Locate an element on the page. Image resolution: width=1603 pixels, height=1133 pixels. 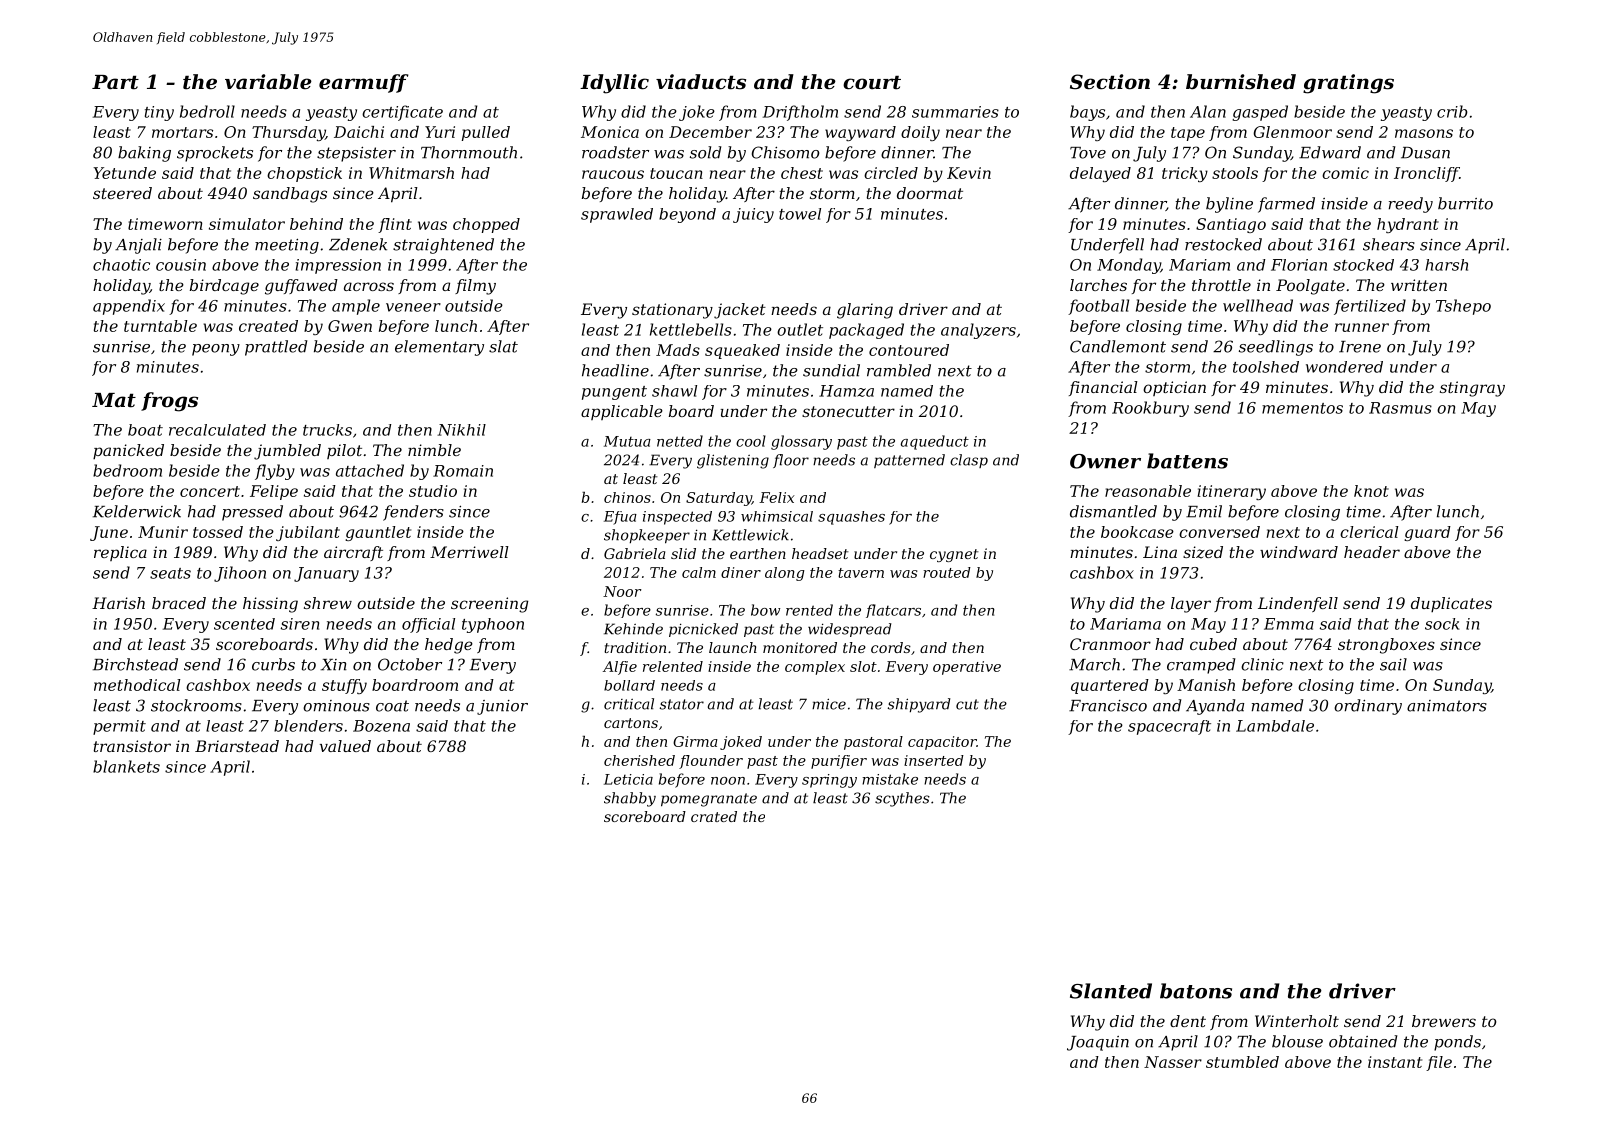
Saturday is located at coordinates (719, 499).
